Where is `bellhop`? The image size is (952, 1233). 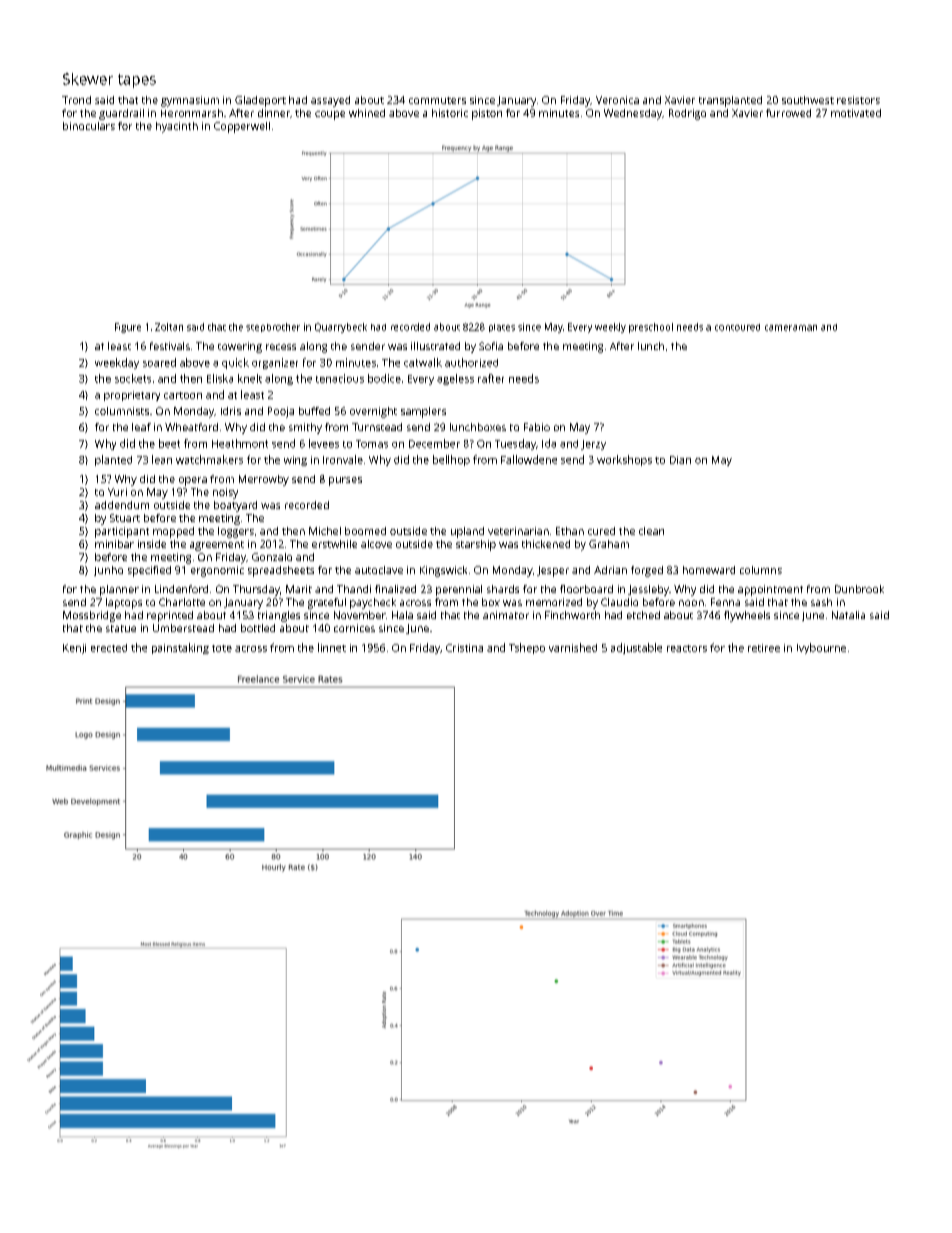 bellhop is located at coordinates (451, 460).
